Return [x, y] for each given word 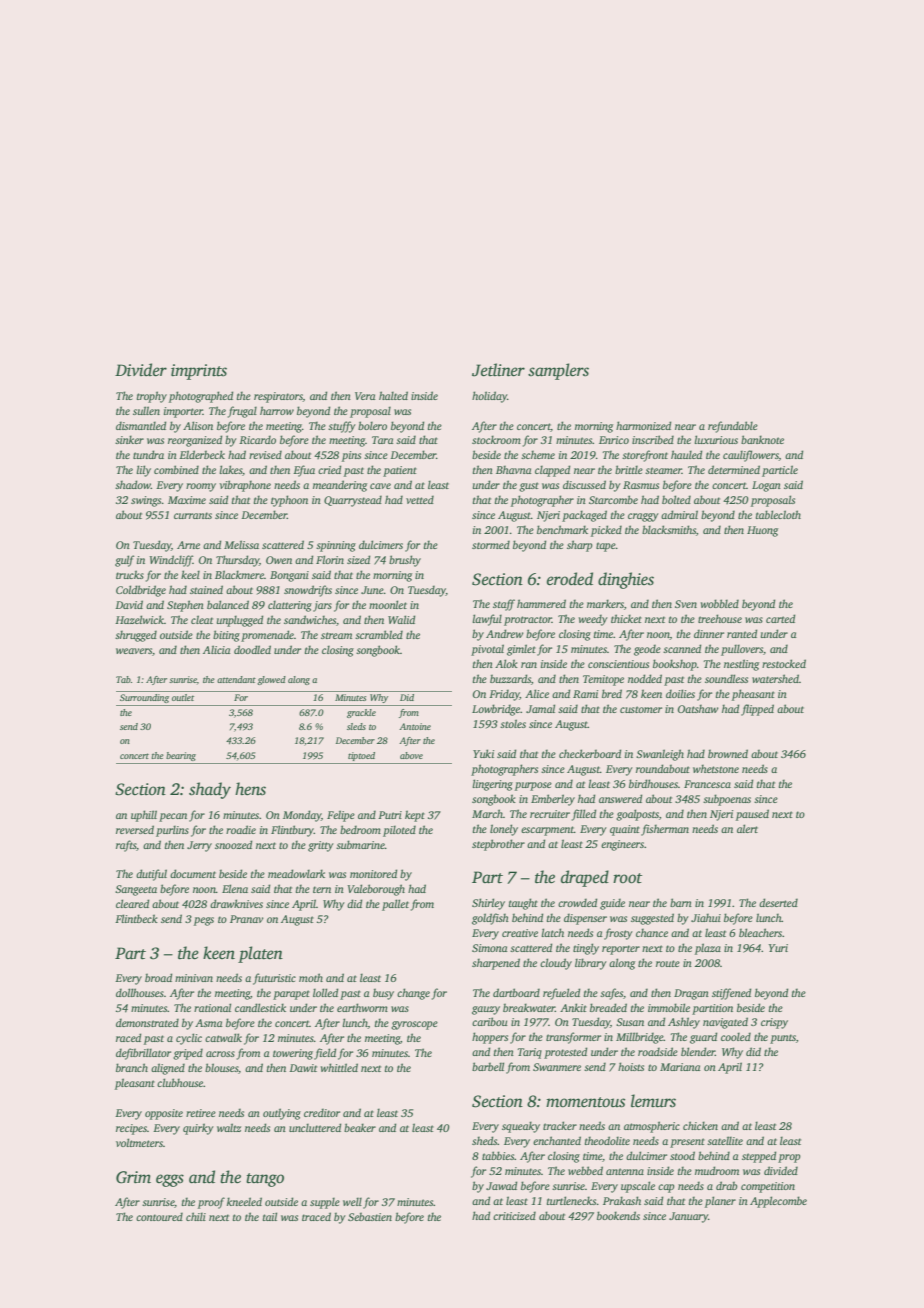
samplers [558, 371]
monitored [373, 873]
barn [681, 902]
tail [270, 1216]
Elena [235, 888]
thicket [626, 618]
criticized [514, 1215]
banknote [762, 439]
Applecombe [778, 1202]
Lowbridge [496, 710]
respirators [278, 397]
